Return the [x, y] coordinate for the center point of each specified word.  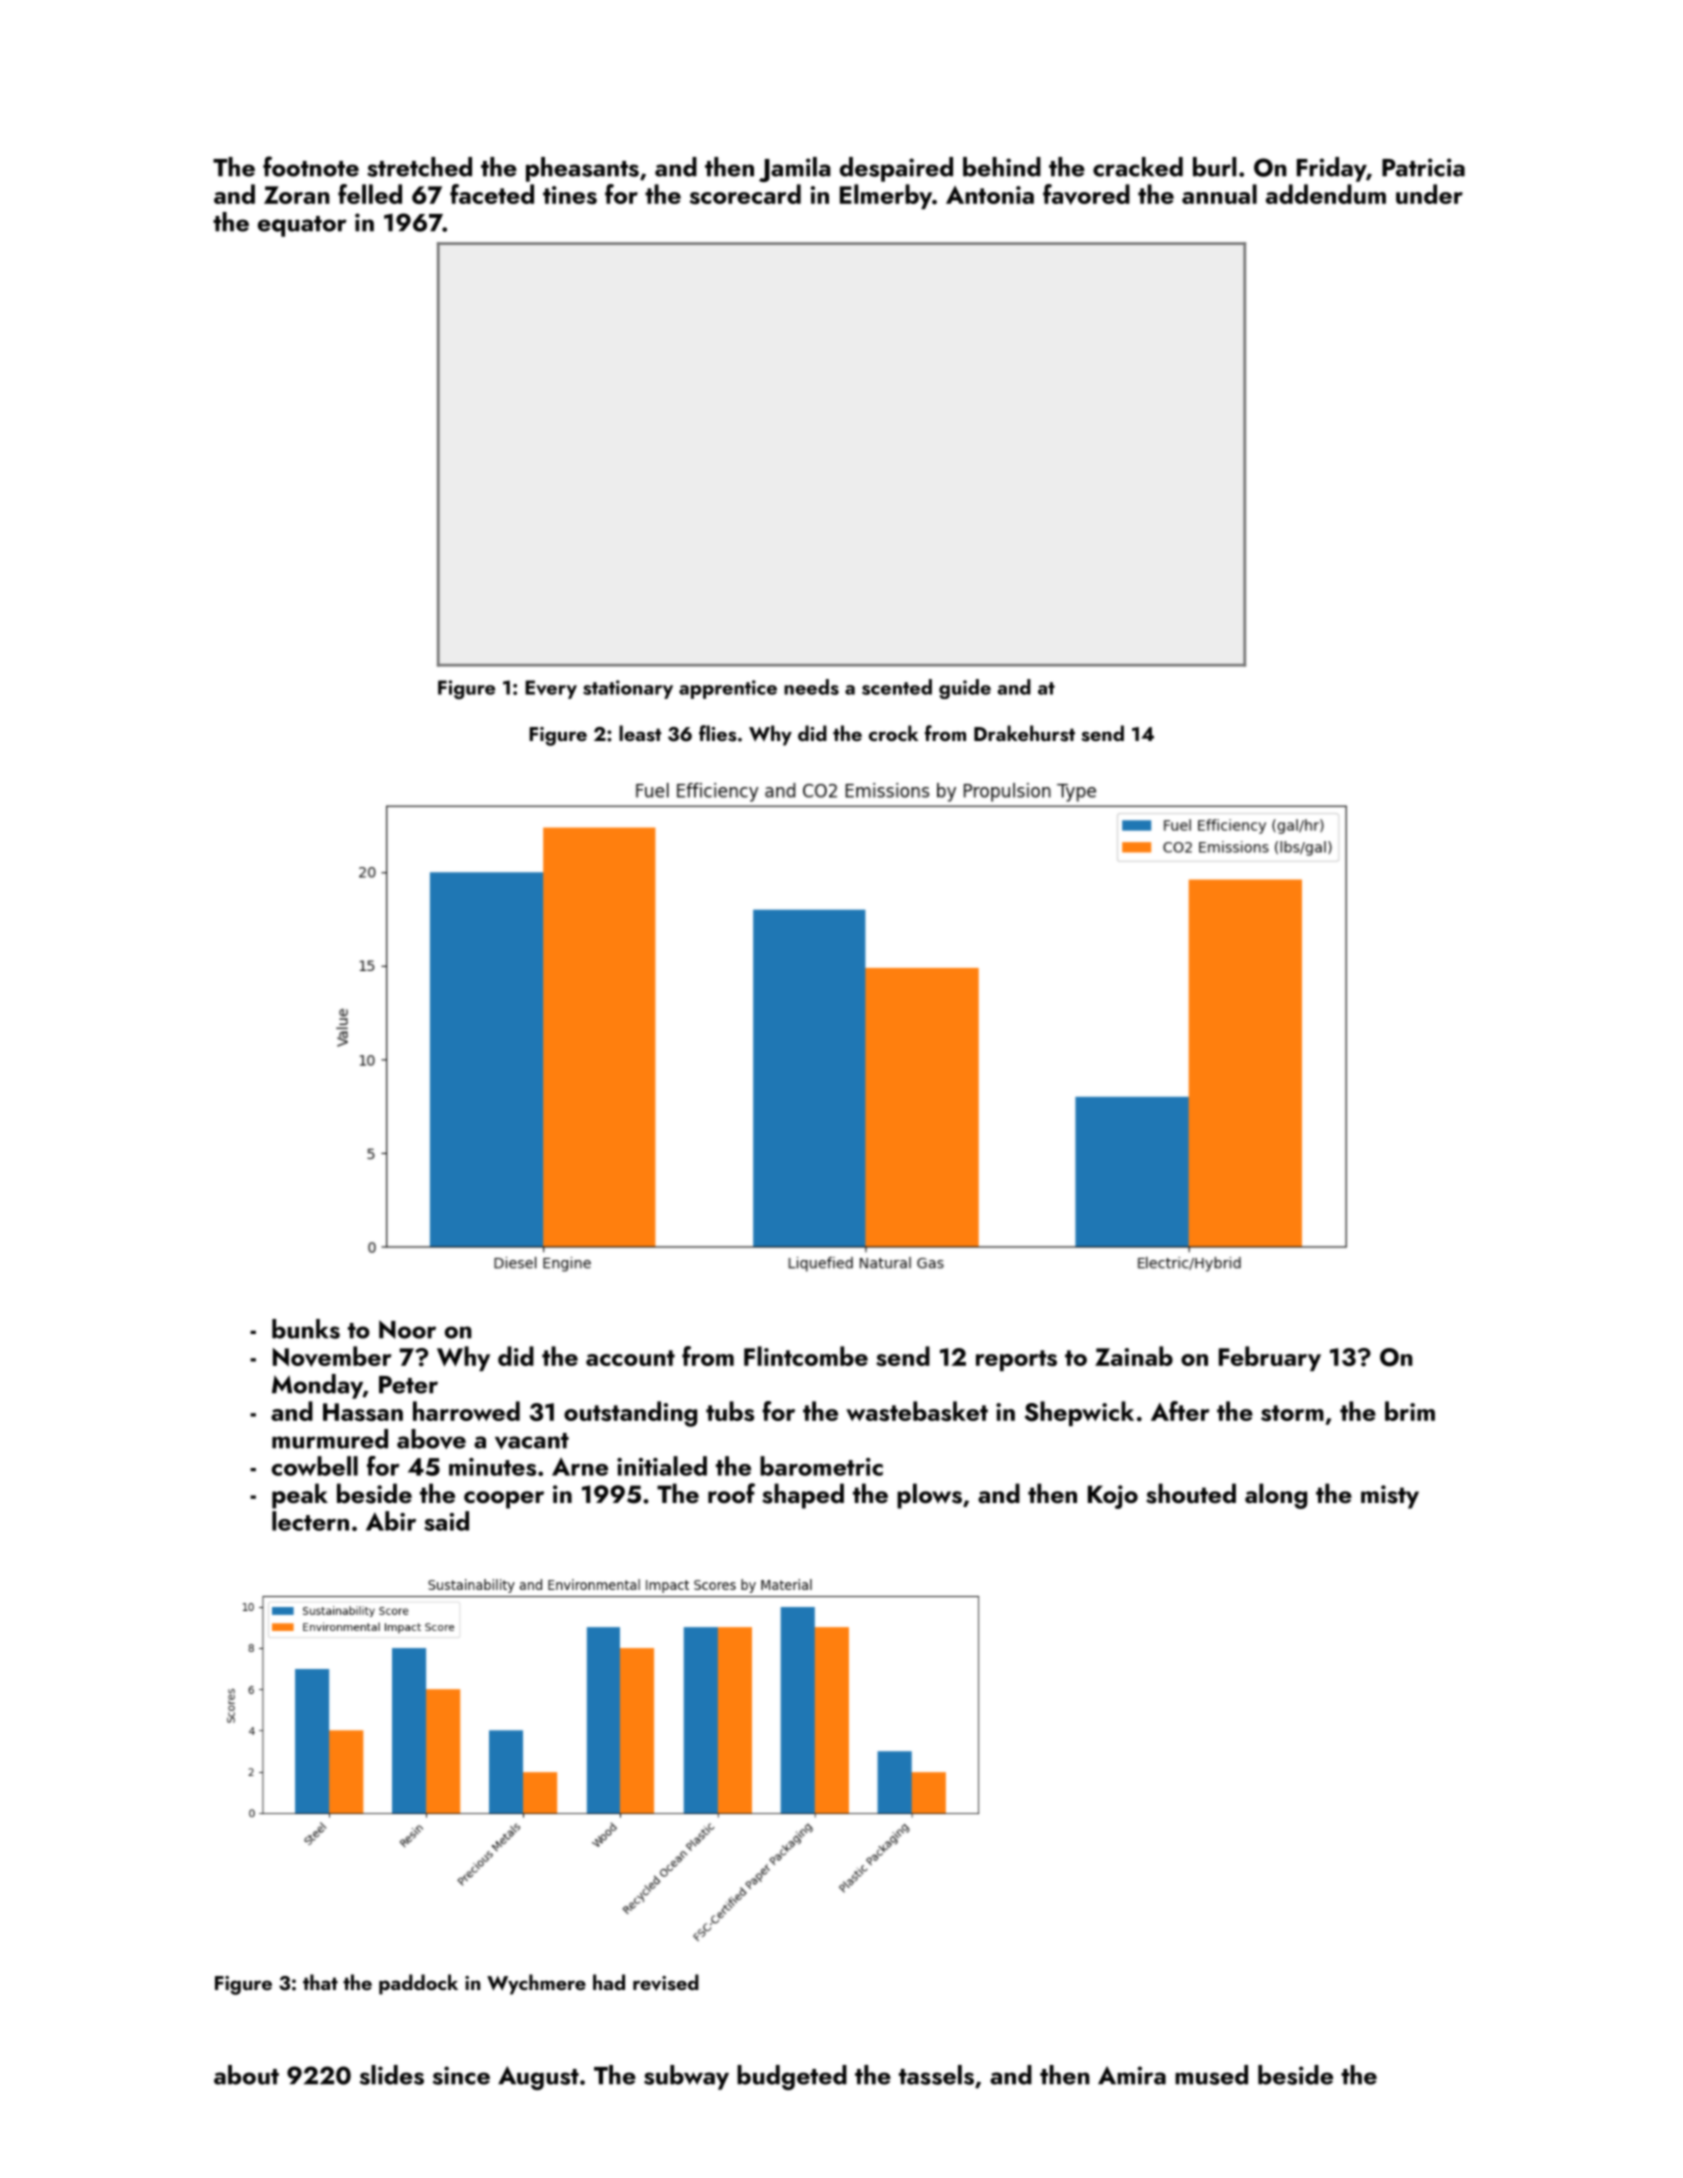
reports [1016, 1360]
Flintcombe [806, 1356]
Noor [407, 1329]
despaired [896, 169]
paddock [418, 1984]
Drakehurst [1024, 733]
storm [1292, 1413]
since [461, 2075]
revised [666, 1982]
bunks [306, 1329]
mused [1211, 2075]
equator [302, 226]
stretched [419, 167]
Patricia [1423, 167]
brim [1410, 1411]
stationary [628, 689]
